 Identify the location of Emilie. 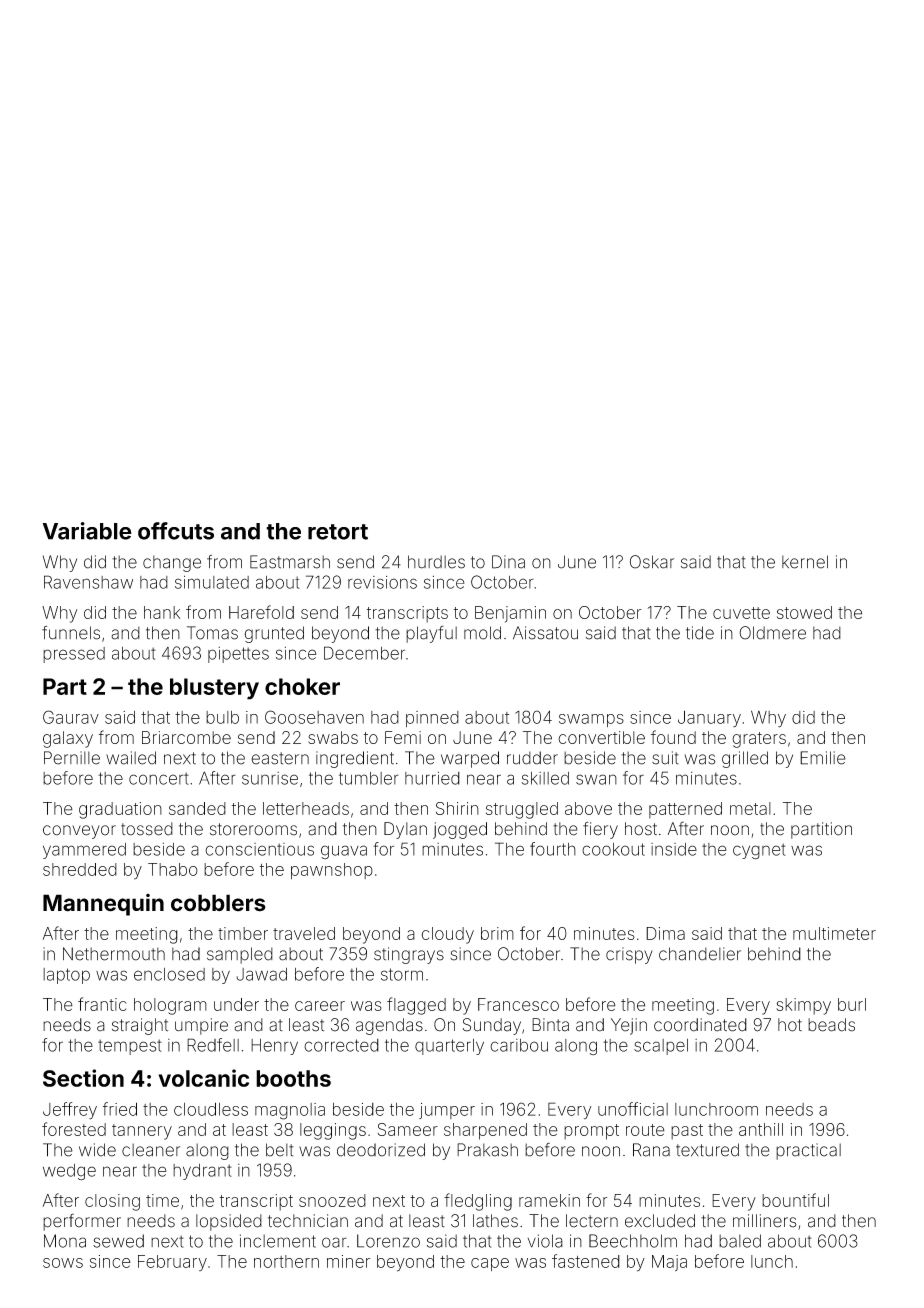
(823, 758).
